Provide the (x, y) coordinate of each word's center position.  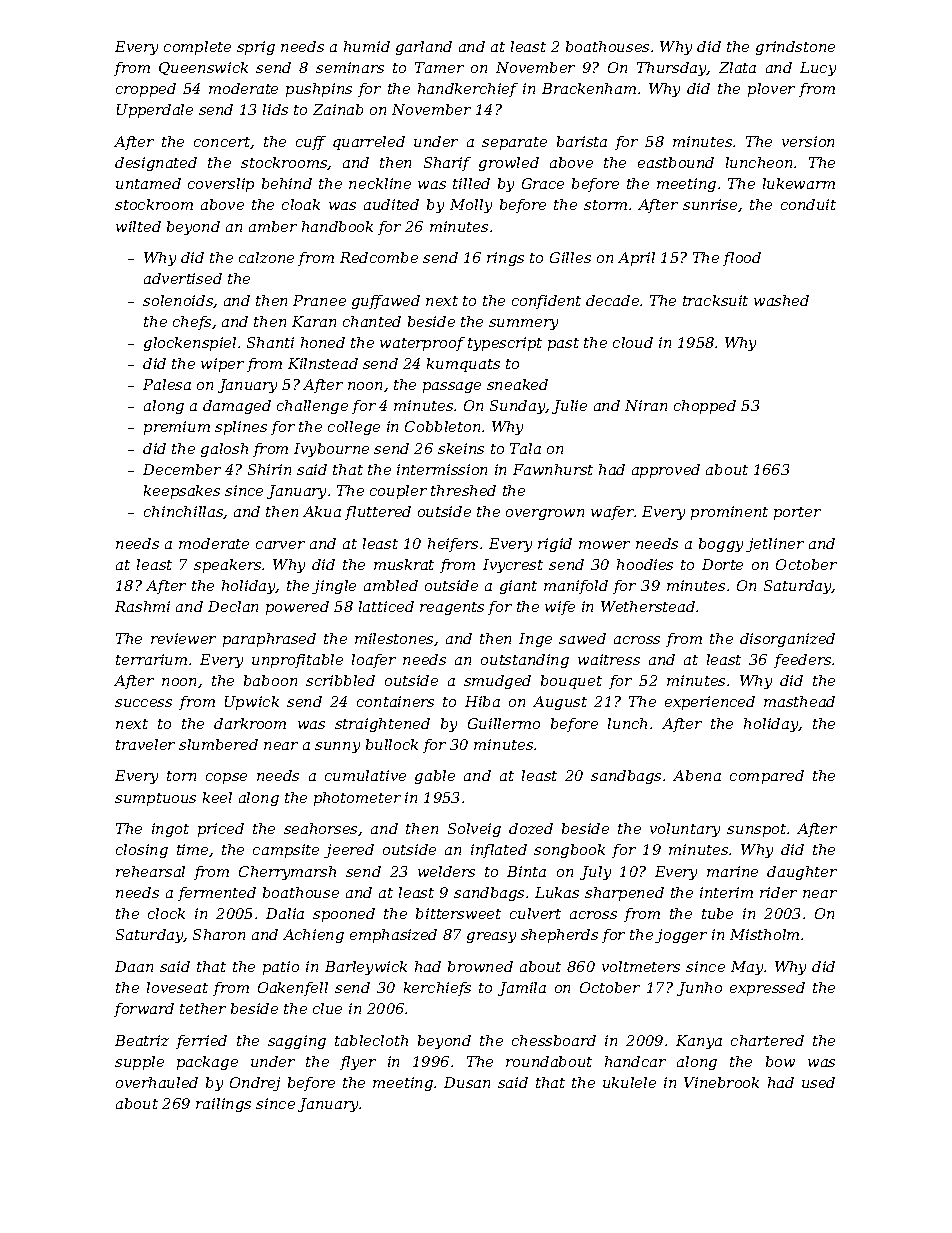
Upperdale (155, 111)
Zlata (737, 67)
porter (797, 513)
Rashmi (142, 606)
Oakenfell (293, 989)
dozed (531, 828)
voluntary (685, 830)
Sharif (447, 164)
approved (666, 471)
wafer (612, 513)
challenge (312, 407)
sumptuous (155, 799)
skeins (461, 448)
